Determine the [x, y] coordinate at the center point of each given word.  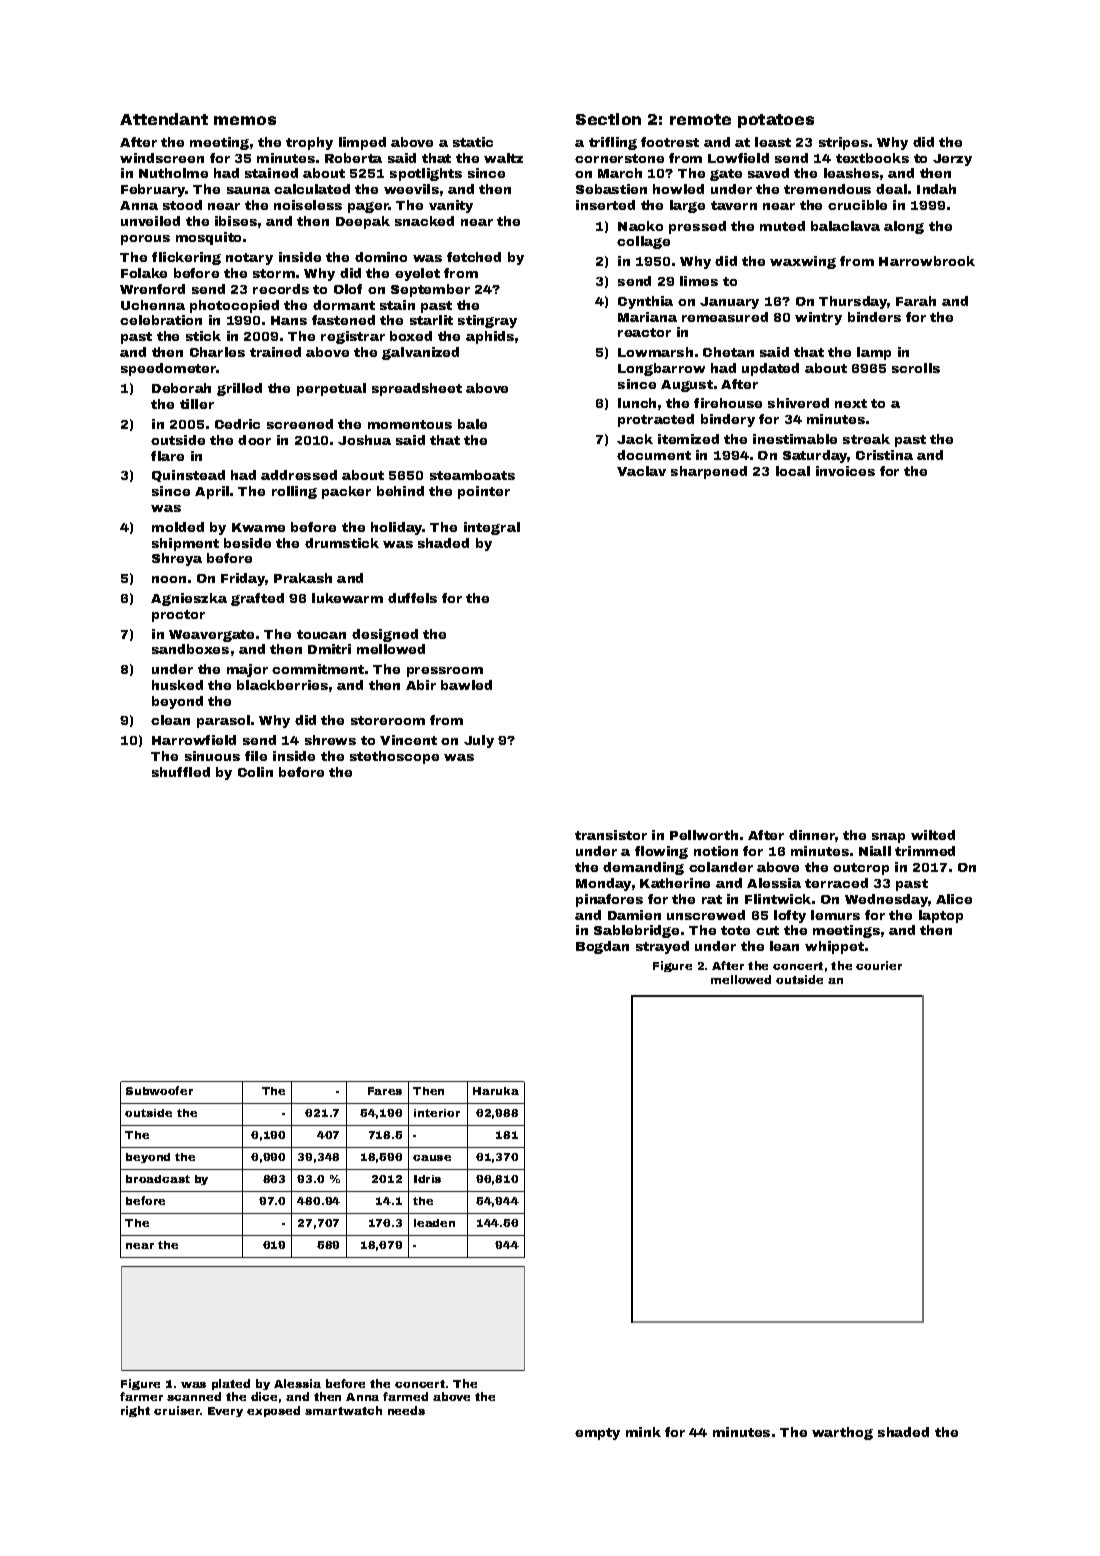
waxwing [803, 262]
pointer [484, 492]
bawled [466, 685]
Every [225, 1412]
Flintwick [778, 899]
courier [879, 965]
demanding [643, 868]
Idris [427, 1179]
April [212, 492]
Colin [255, 772]
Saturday [815, 456]
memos [245, 120]
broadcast [158, 1179]
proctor [178, 616]
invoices [845, 471]
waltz [503, 158]
